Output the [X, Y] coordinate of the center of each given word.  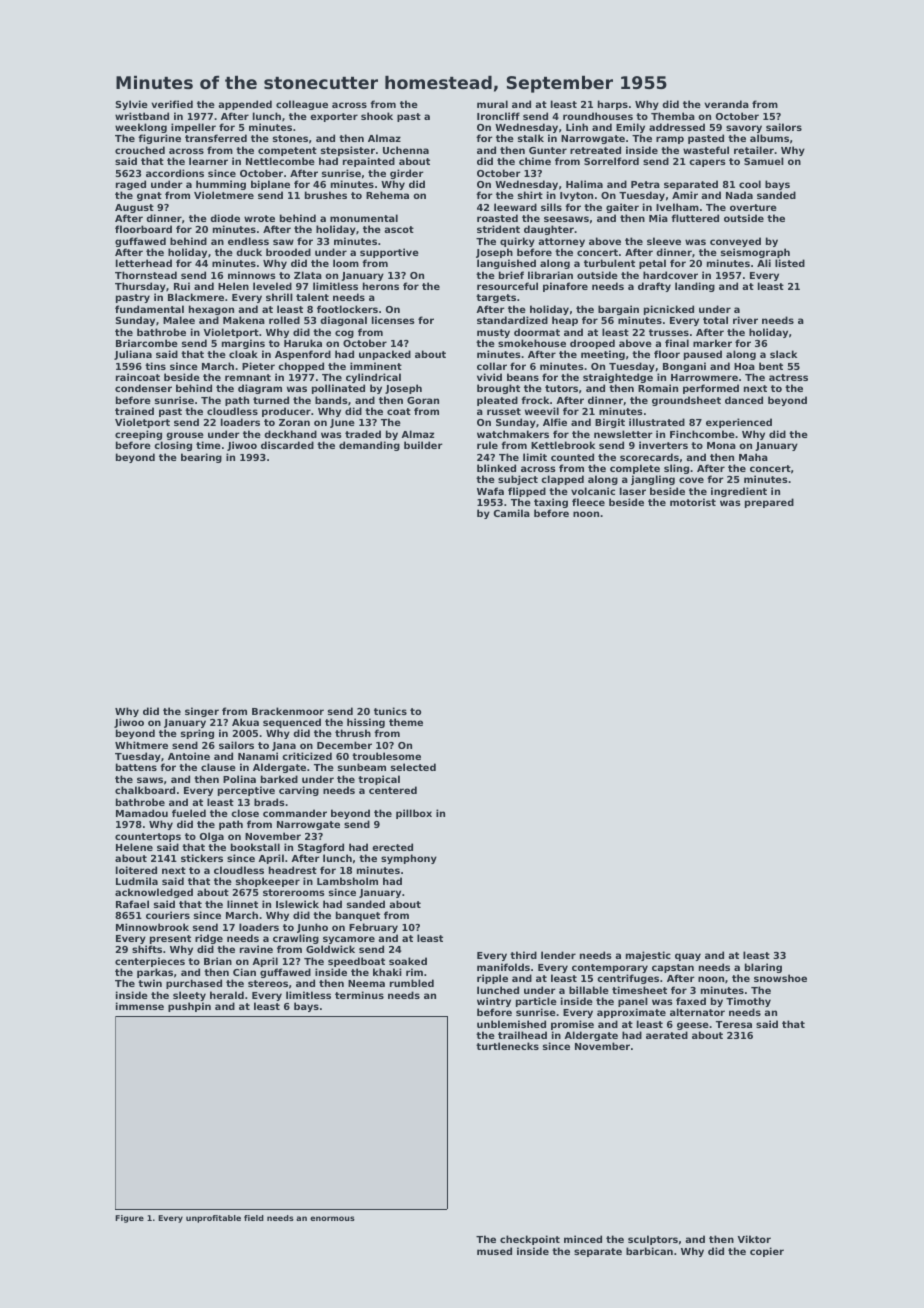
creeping [138, 435]
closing [173, 446]
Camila [511, 513]
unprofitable [213, 1219]
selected [413, 767]
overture [753, 207]
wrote [259, 218]
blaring [763, 968]
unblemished [511, 1024]
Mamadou [142, 813]
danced [744, 400]
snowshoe [780, 978]
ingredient [739, 492]
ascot [399, 229]
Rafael [132, 904]
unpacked [385, 355]
